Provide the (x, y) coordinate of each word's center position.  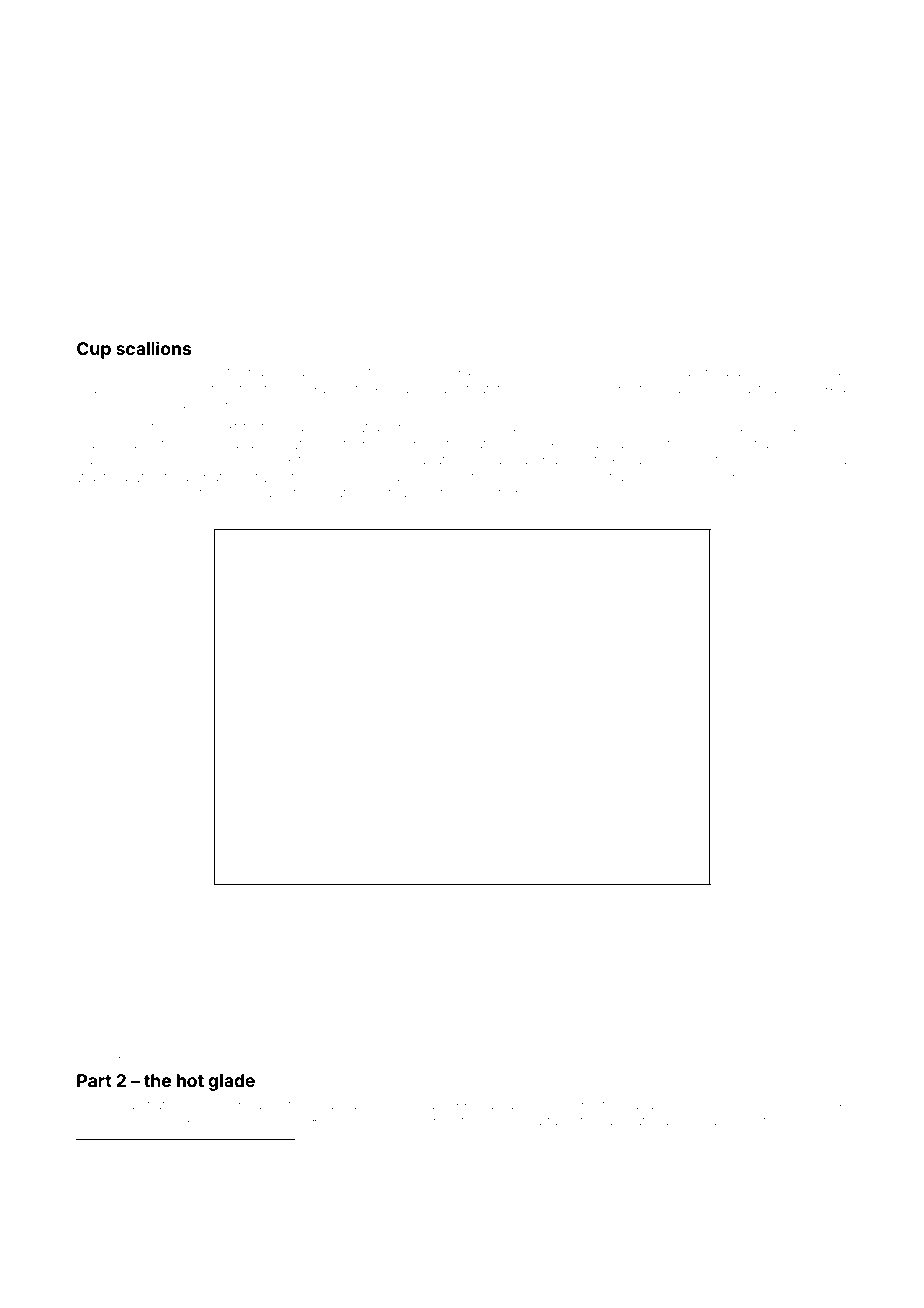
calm (430, 514)
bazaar (340, 1105)
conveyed (265, 1056)
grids (239, 494)
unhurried (404, 1122)
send (816, 1105)
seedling (180, 1055)
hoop (169, 373)
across (537, 514)
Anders (732, 476)
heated (659, 477)
